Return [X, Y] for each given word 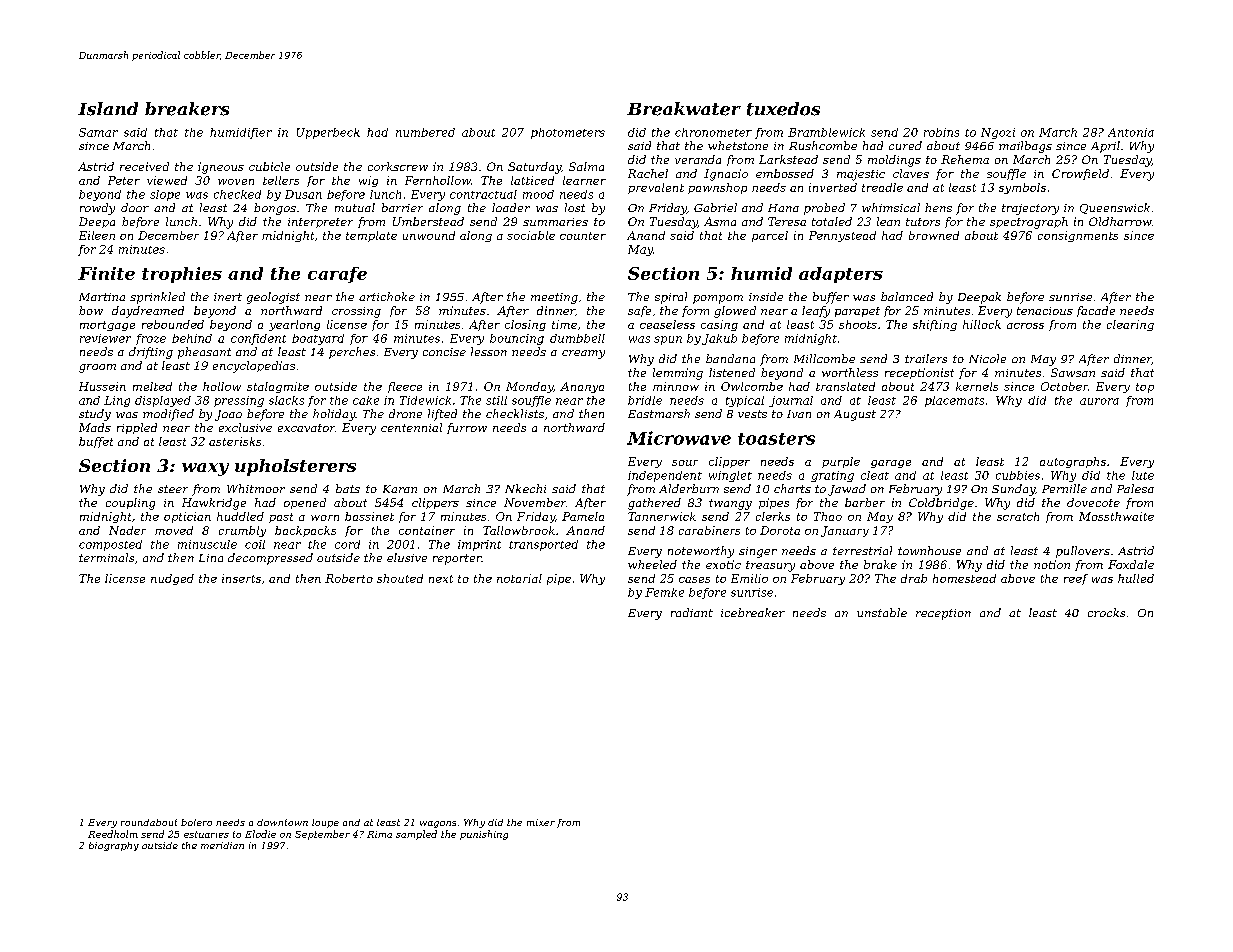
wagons [438, 824]
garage [891, 464]
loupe [325, 823]
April [1105, 147]
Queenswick [1115, 208]
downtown [282, 822]
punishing [484, 835]
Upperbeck [328, 133]
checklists [515, 413]
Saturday [534, 168]
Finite [106, 273]
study [95, 415]
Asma [720, 221]
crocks [1106, 612]
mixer [541, 822]
